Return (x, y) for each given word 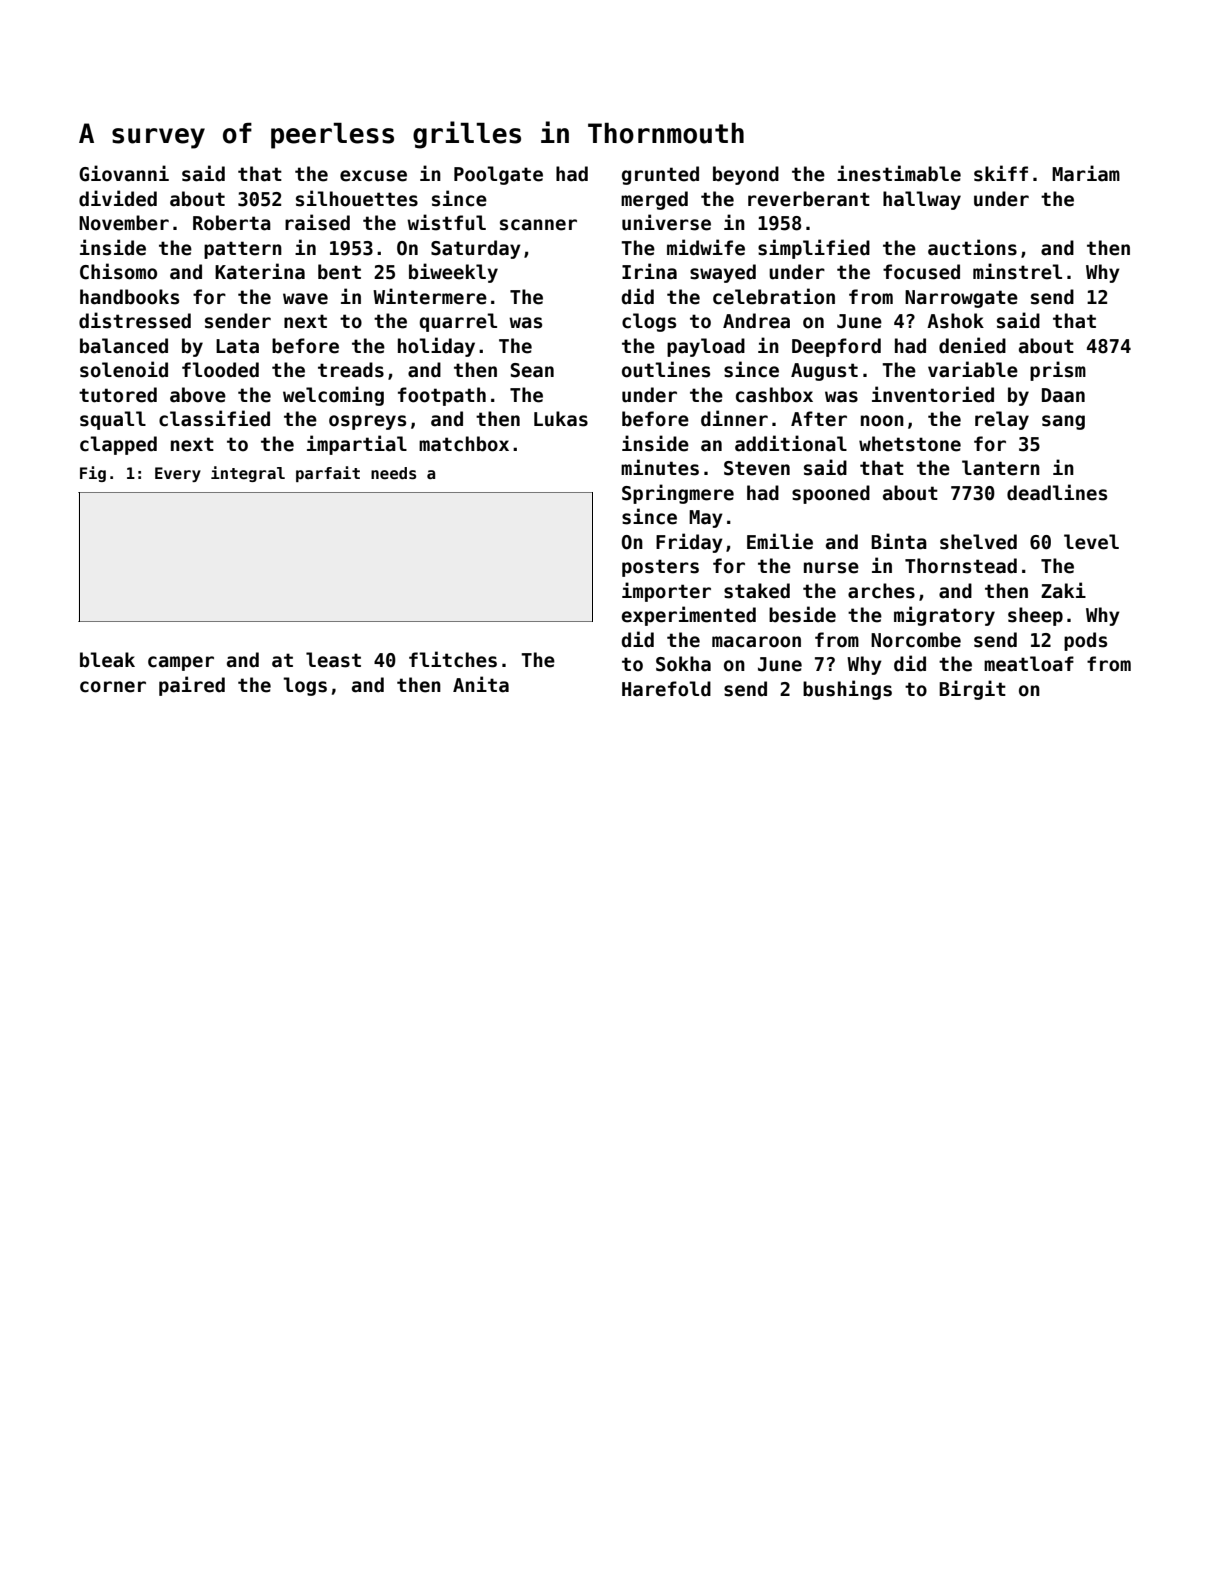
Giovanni (124, 173)
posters (660, 568)
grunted (660, 175)
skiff (1001, 173)
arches (881, 591)
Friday (689, 543)
